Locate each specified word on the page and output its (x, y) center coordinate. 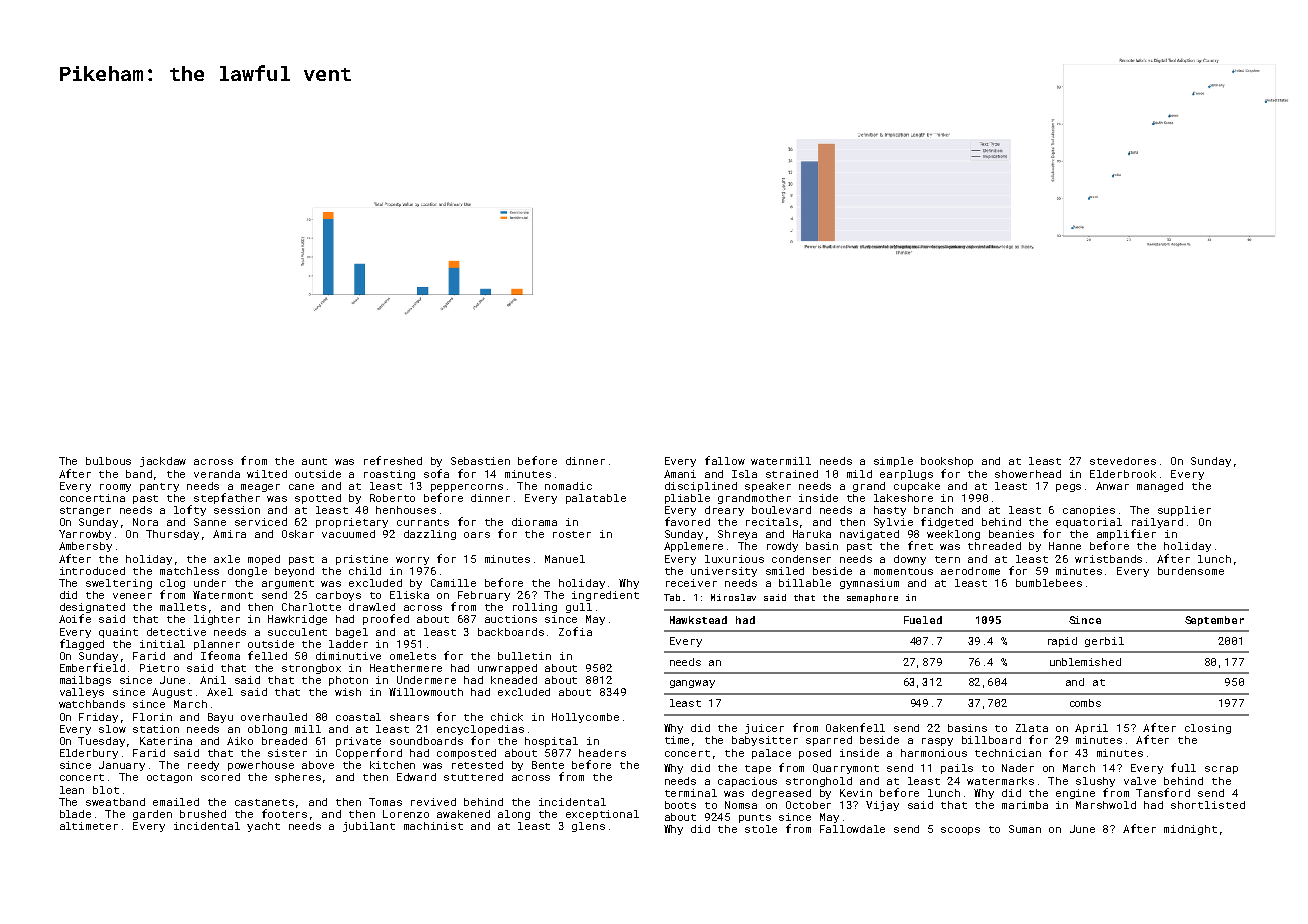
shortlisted (1208, 805)
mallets (183, 607)
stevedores (1123, 461)
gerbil (1104, 642)
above (318, 765)
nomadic (568, 486)
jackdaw (163, 462)
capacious (747, 782)
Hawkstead (698, 620)
